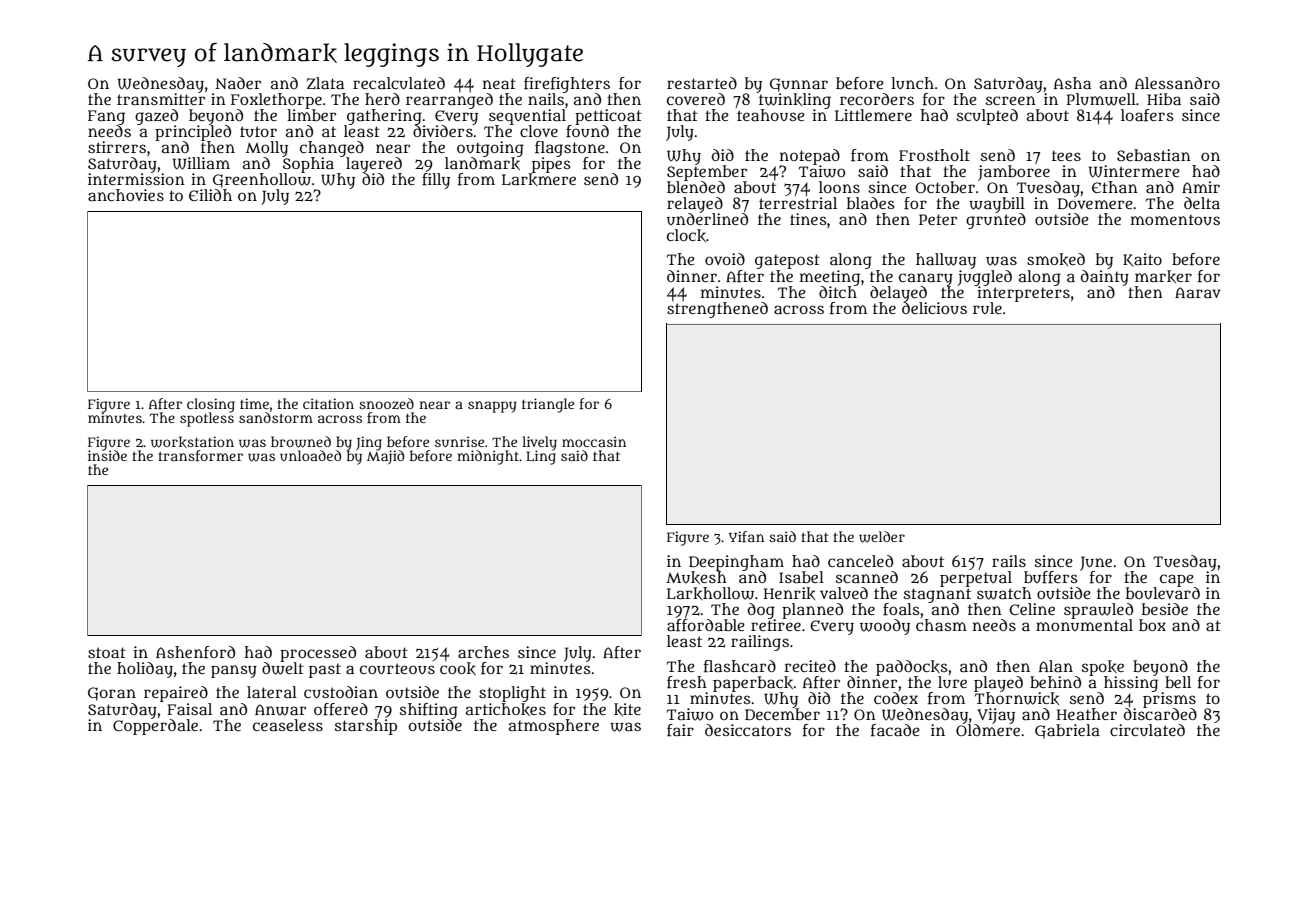  Describe the element at coordinates (746, 536) in the page. I see `Yifan` at that location.
